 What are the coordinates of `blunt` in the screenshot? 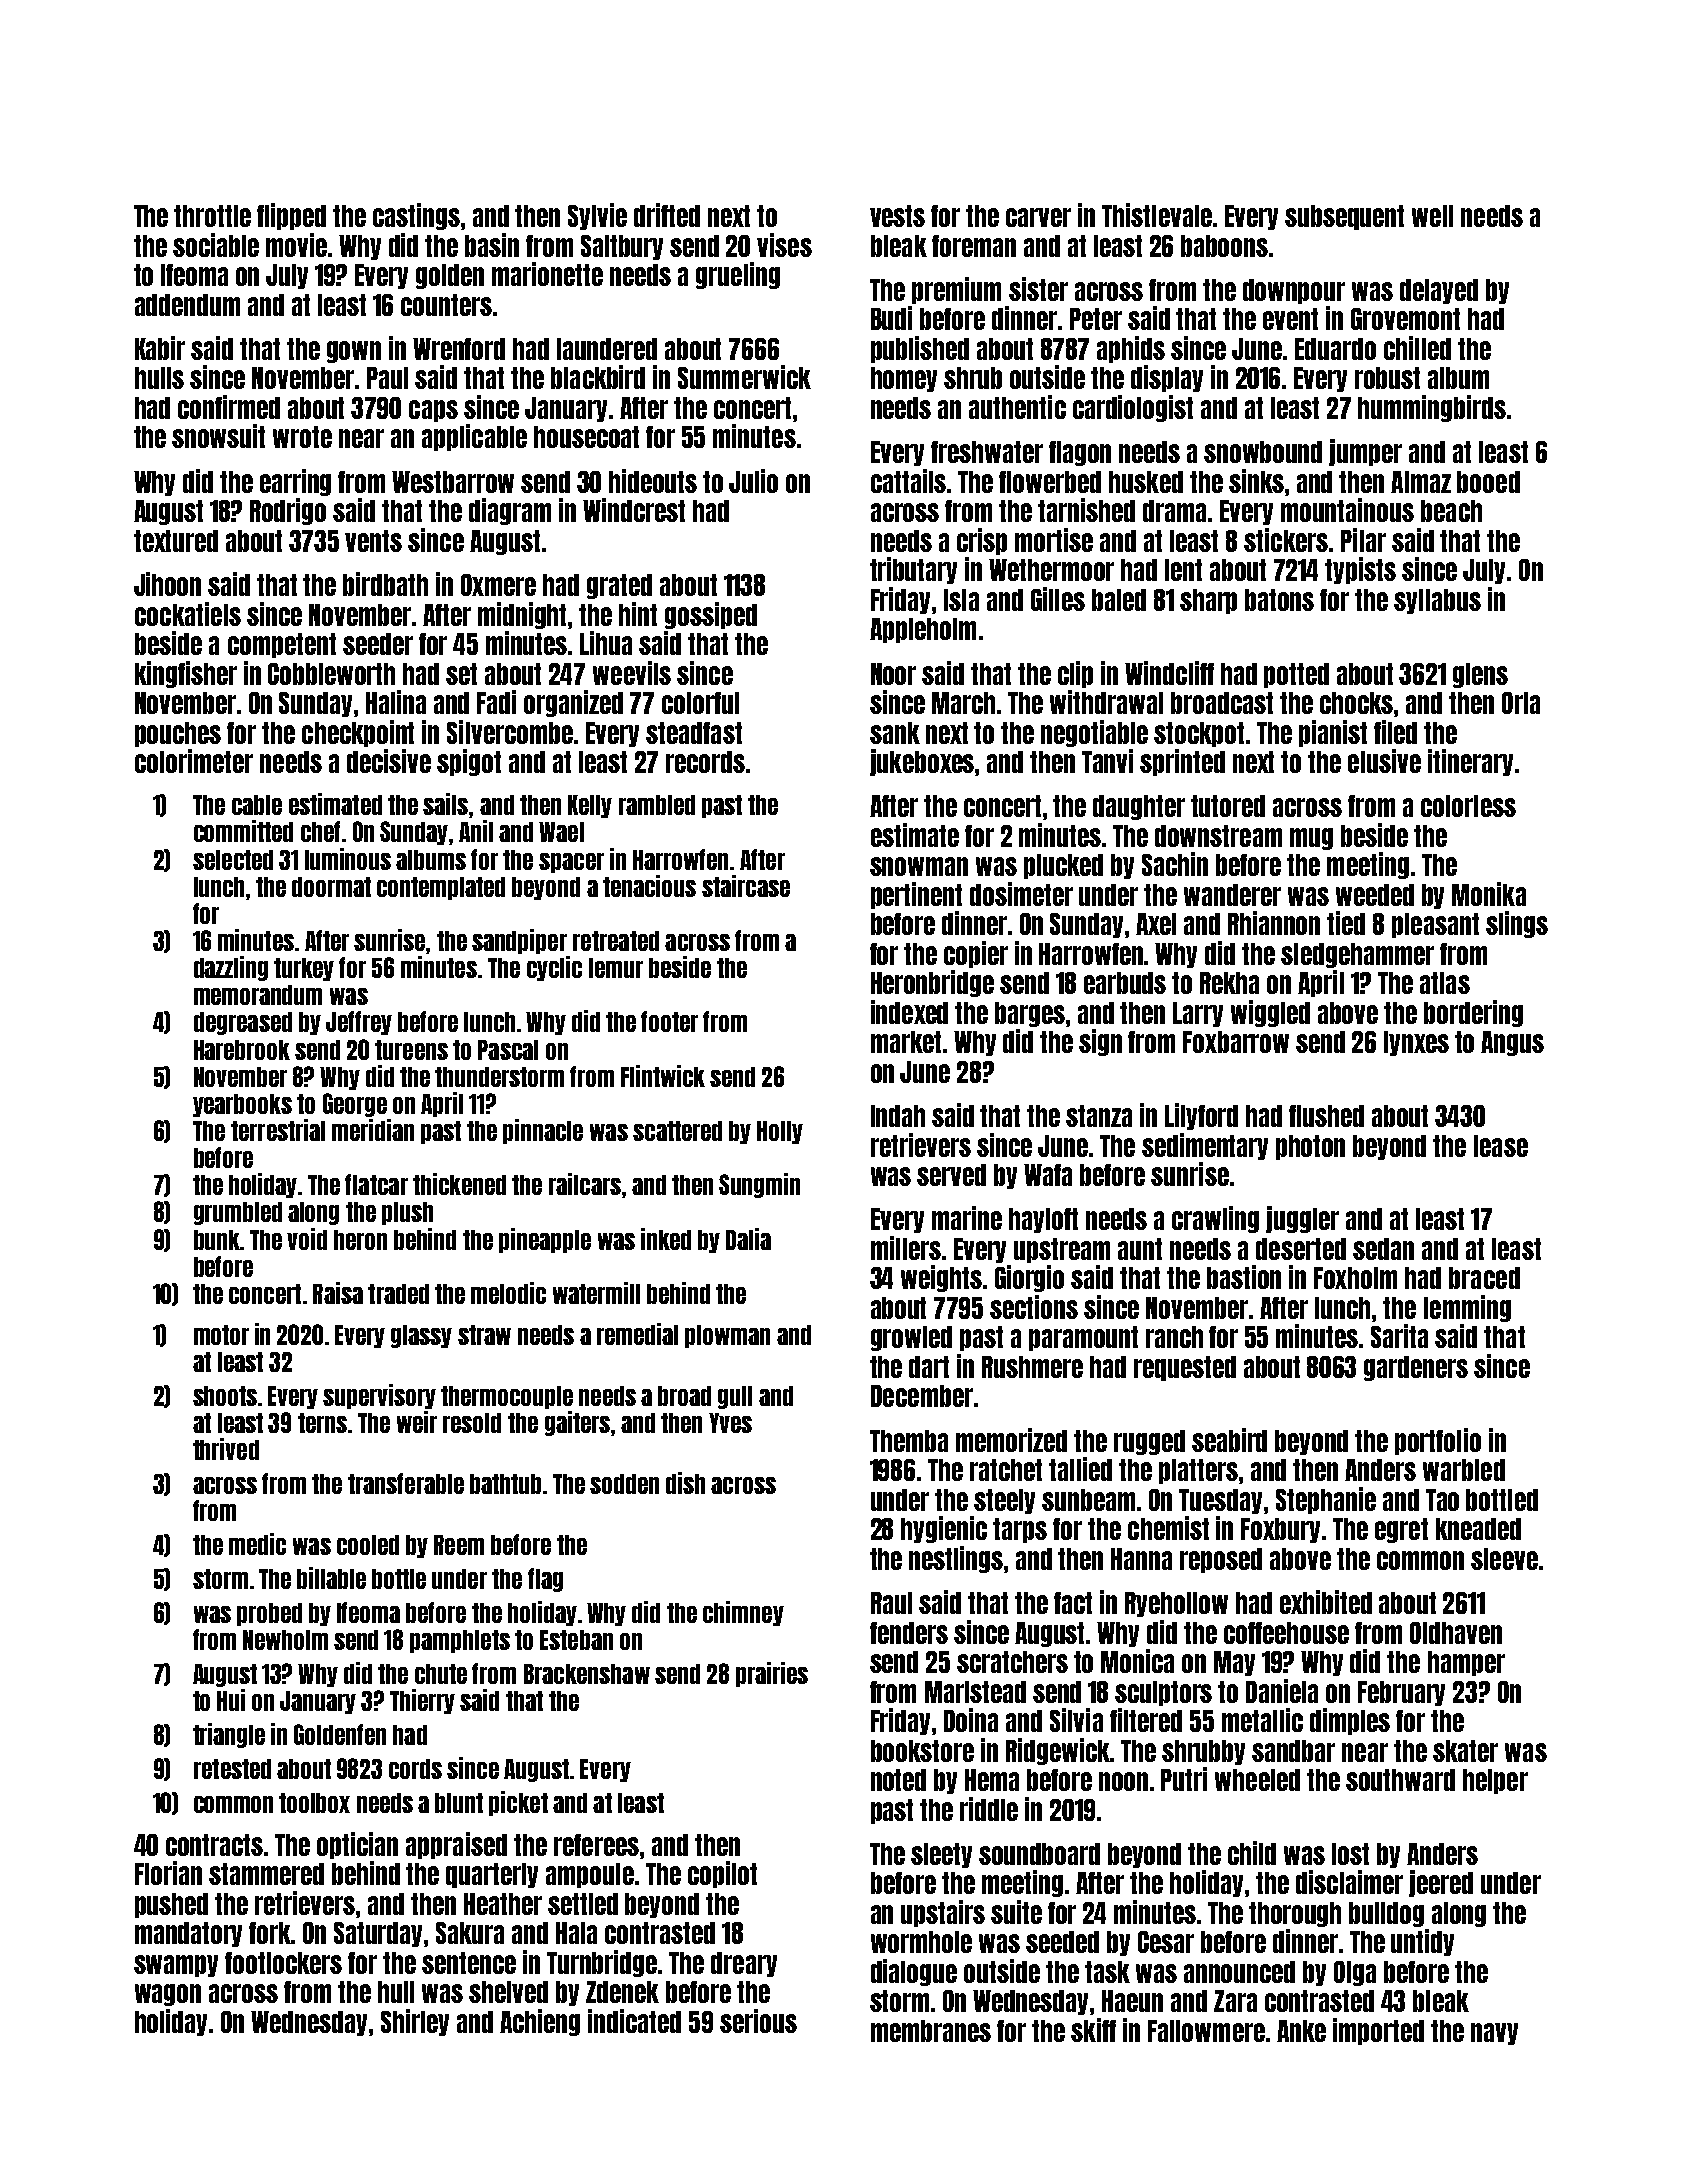 It's located at (459, 1803).
